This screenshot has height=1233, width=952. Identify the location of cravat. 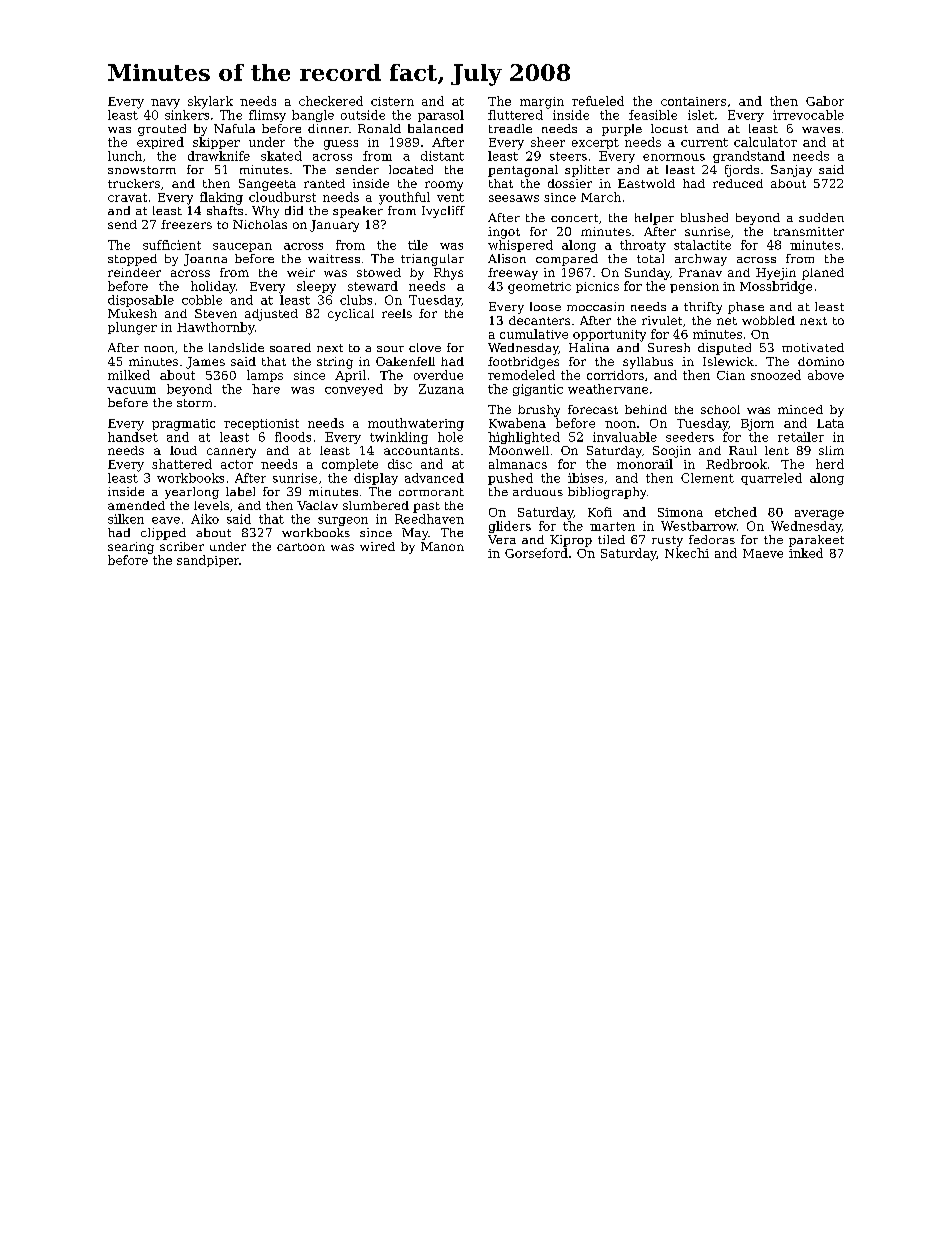
(127, 197).
